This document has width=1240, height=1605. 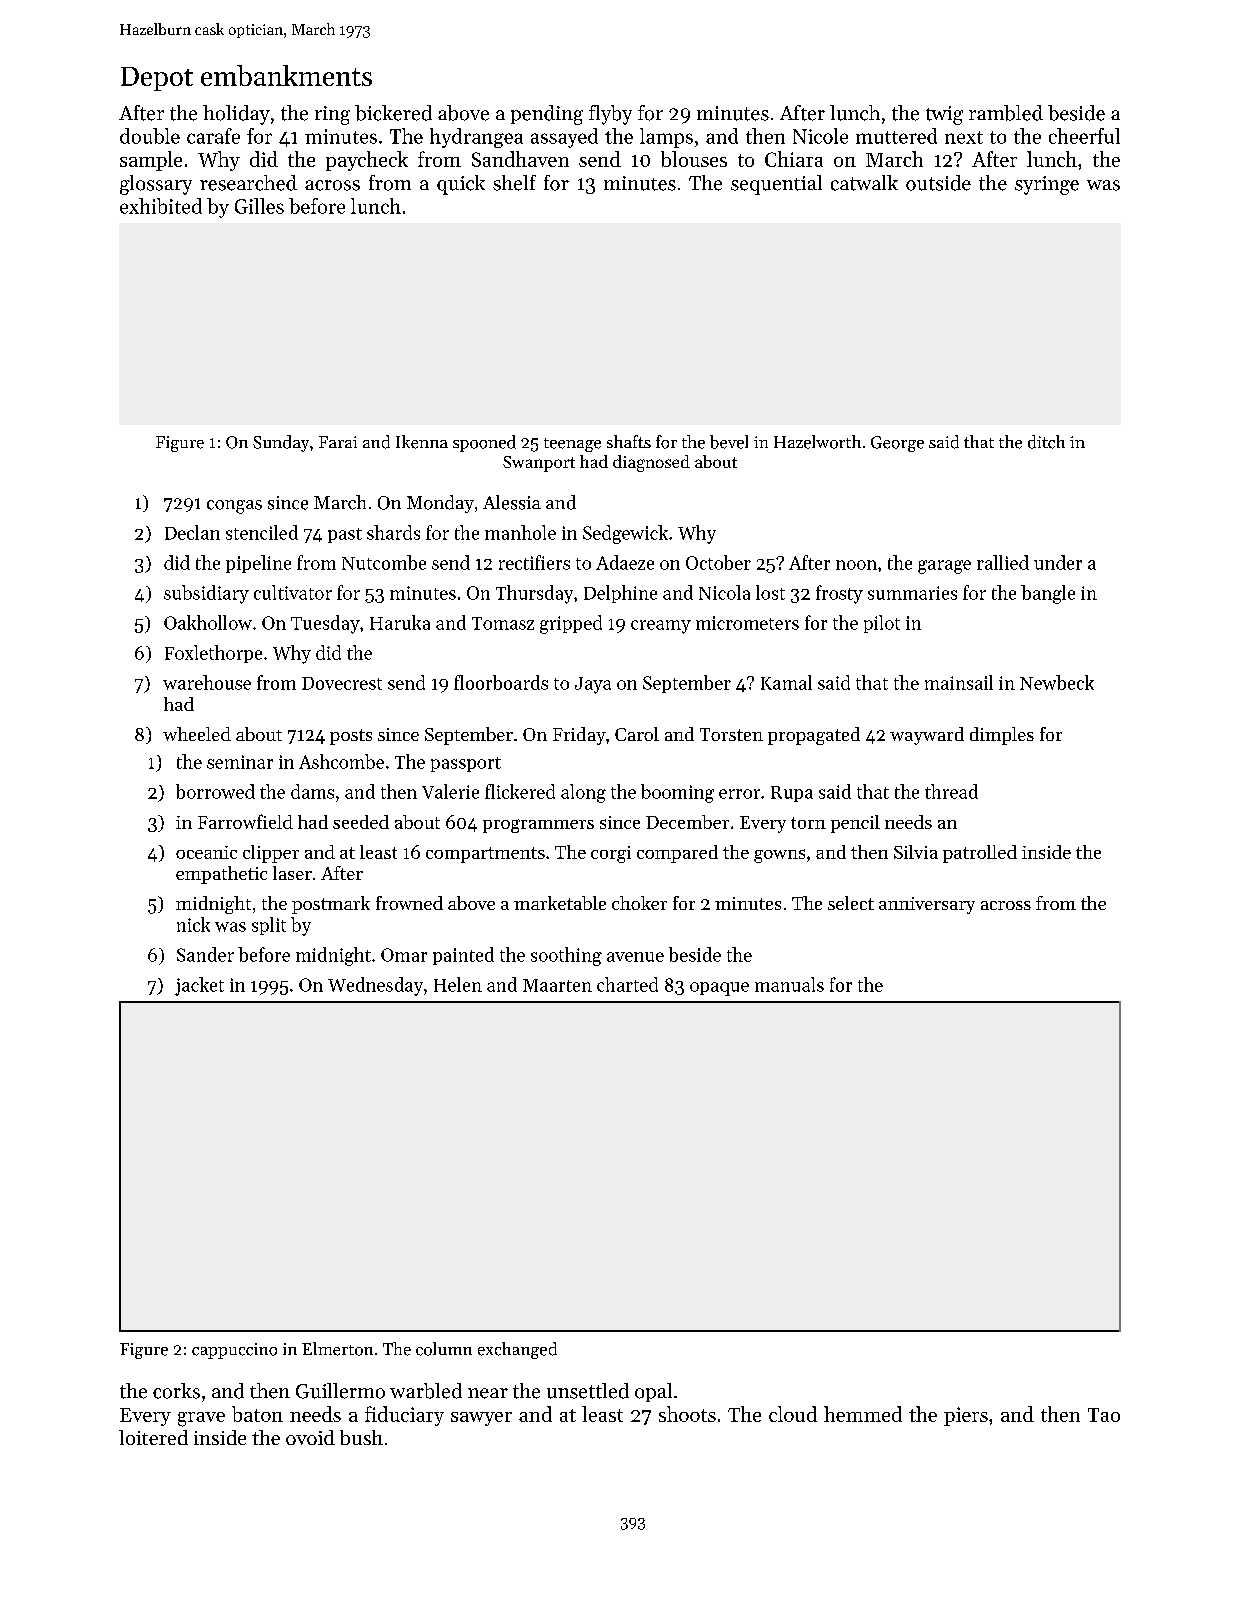 I want to click on Elmerton, so click(x=337, y=1349).
